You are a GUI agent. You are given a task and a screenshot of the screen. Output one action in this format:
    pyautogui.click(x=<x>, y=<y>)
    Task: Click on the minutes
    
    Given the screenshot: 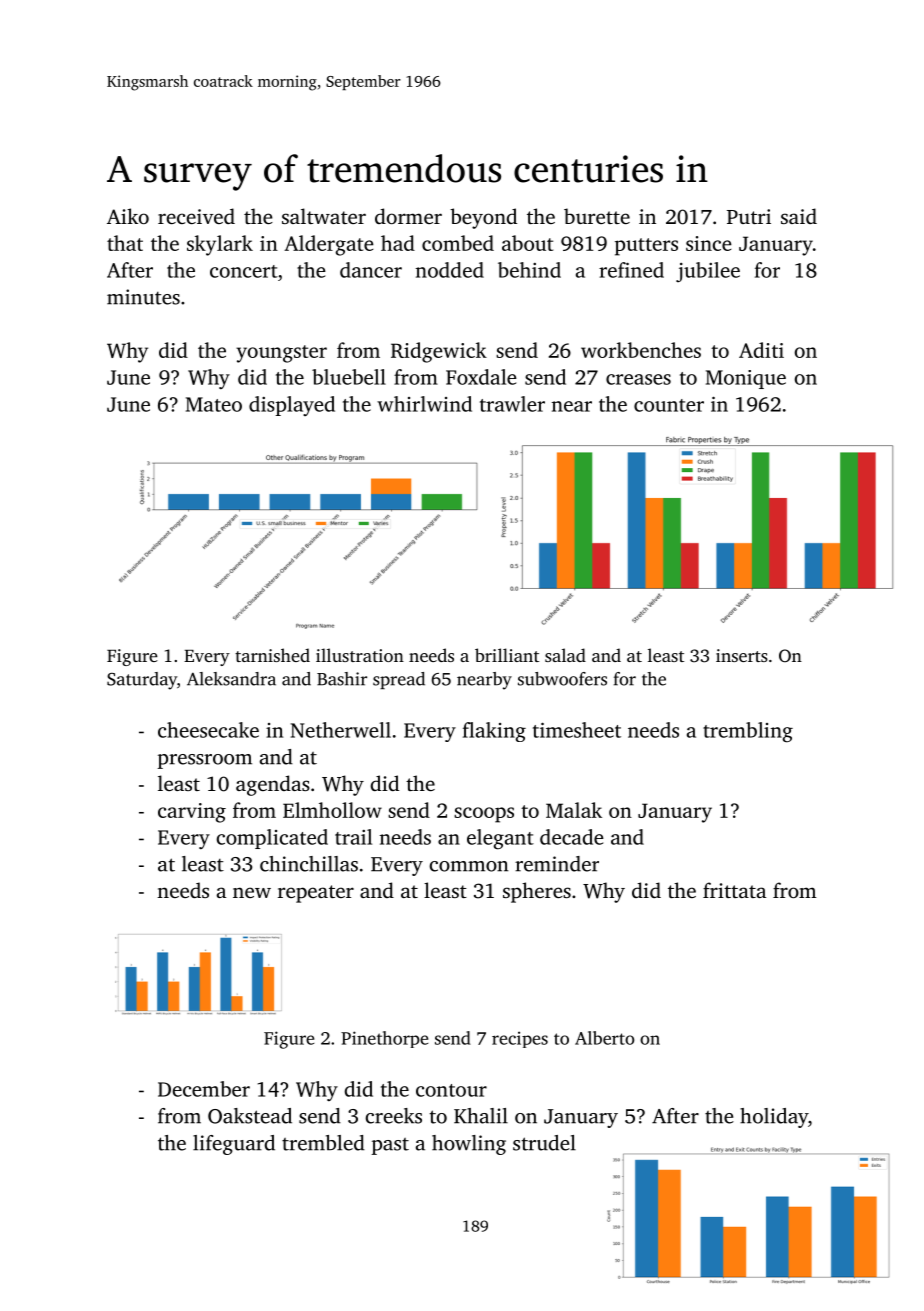 What is the action you would take?
    pyautogui.click(x=143, y=297)
